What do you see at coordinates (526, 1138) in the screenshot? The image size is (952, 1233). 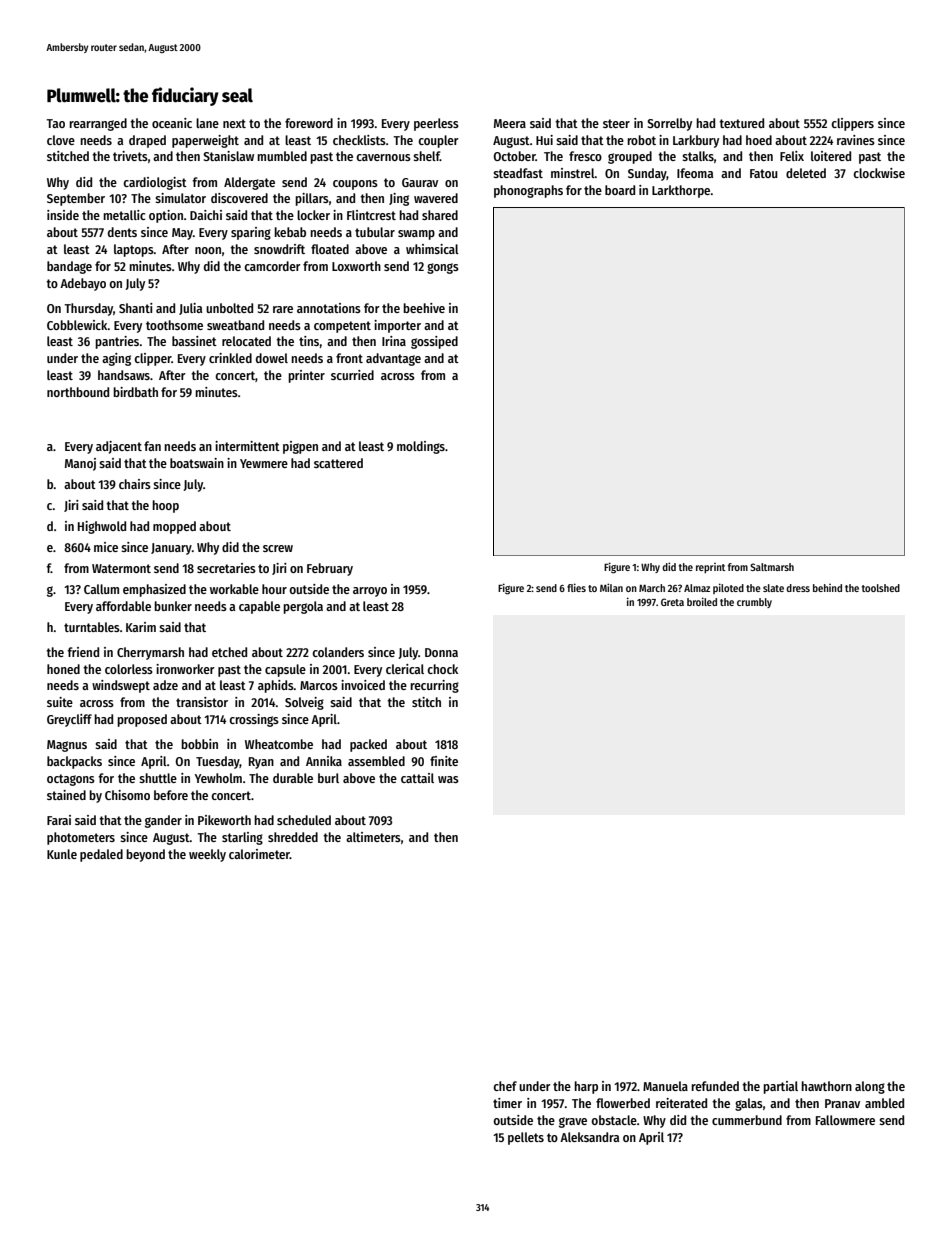 I see `pellets` at bounding box center [526, 1138].
